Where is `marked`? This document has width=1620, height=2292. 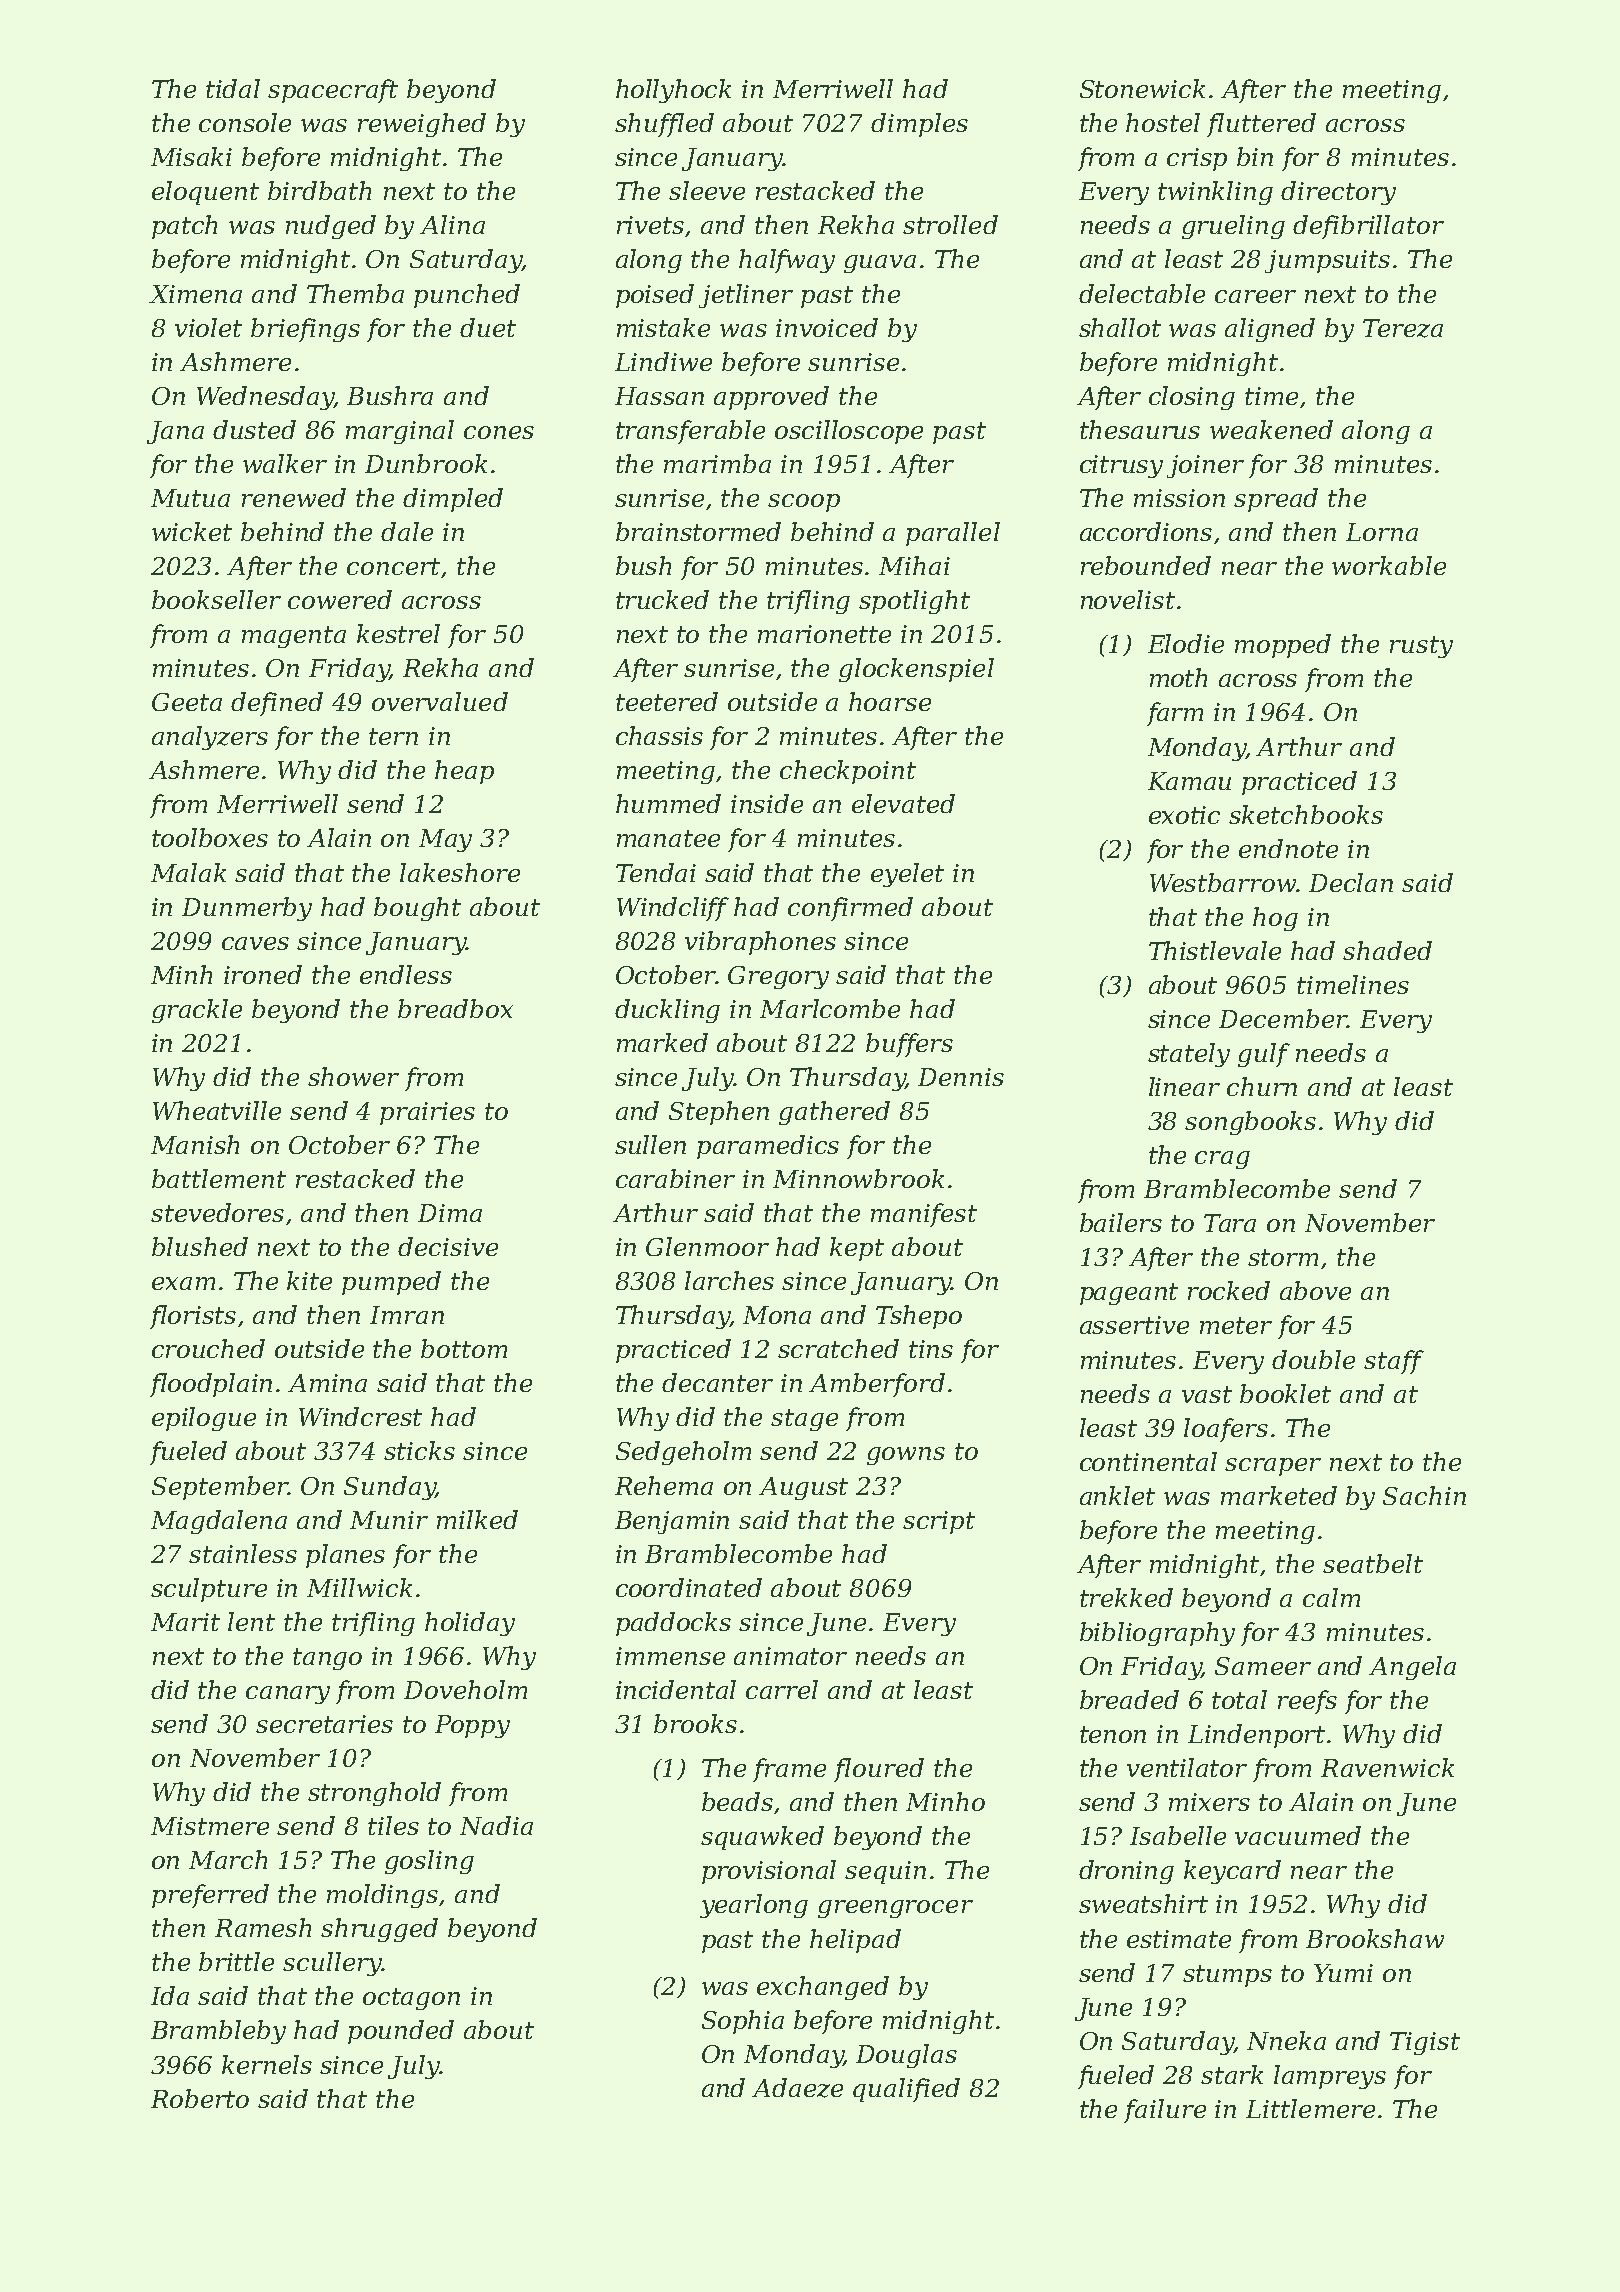
marked is located at coordinates (662, 1042).
